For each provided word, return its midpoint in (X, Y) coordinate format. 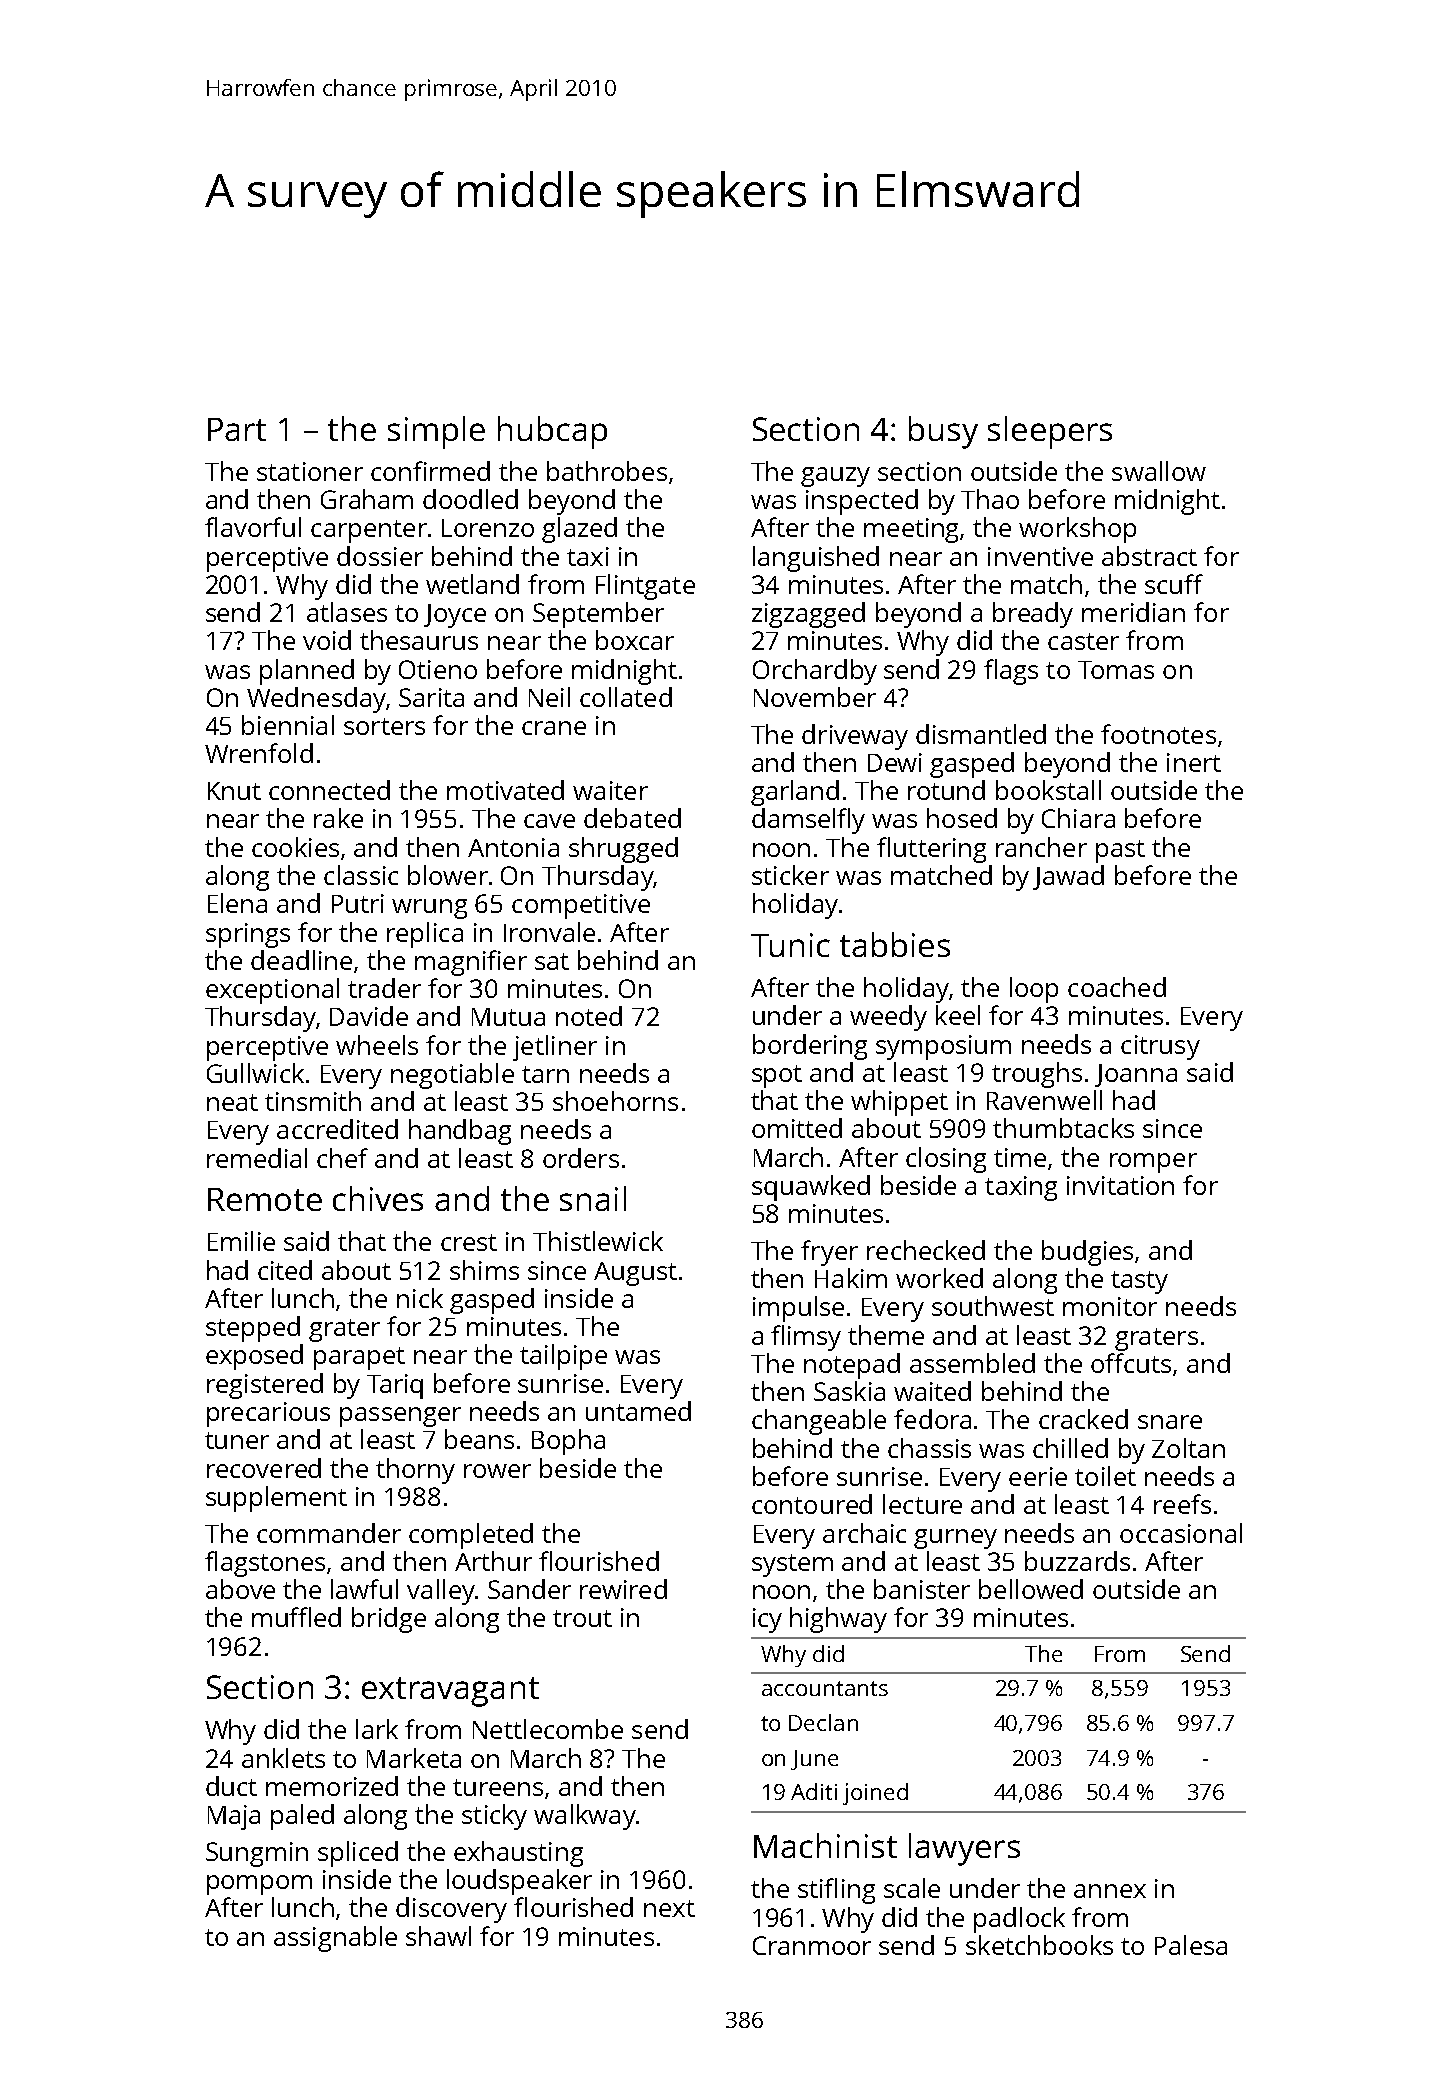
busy (943, 432)
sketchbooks (1039, 1945)
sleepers (1050, 432)
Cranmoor (812, 1945)
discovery (451, 1910)
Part (237, 429)
